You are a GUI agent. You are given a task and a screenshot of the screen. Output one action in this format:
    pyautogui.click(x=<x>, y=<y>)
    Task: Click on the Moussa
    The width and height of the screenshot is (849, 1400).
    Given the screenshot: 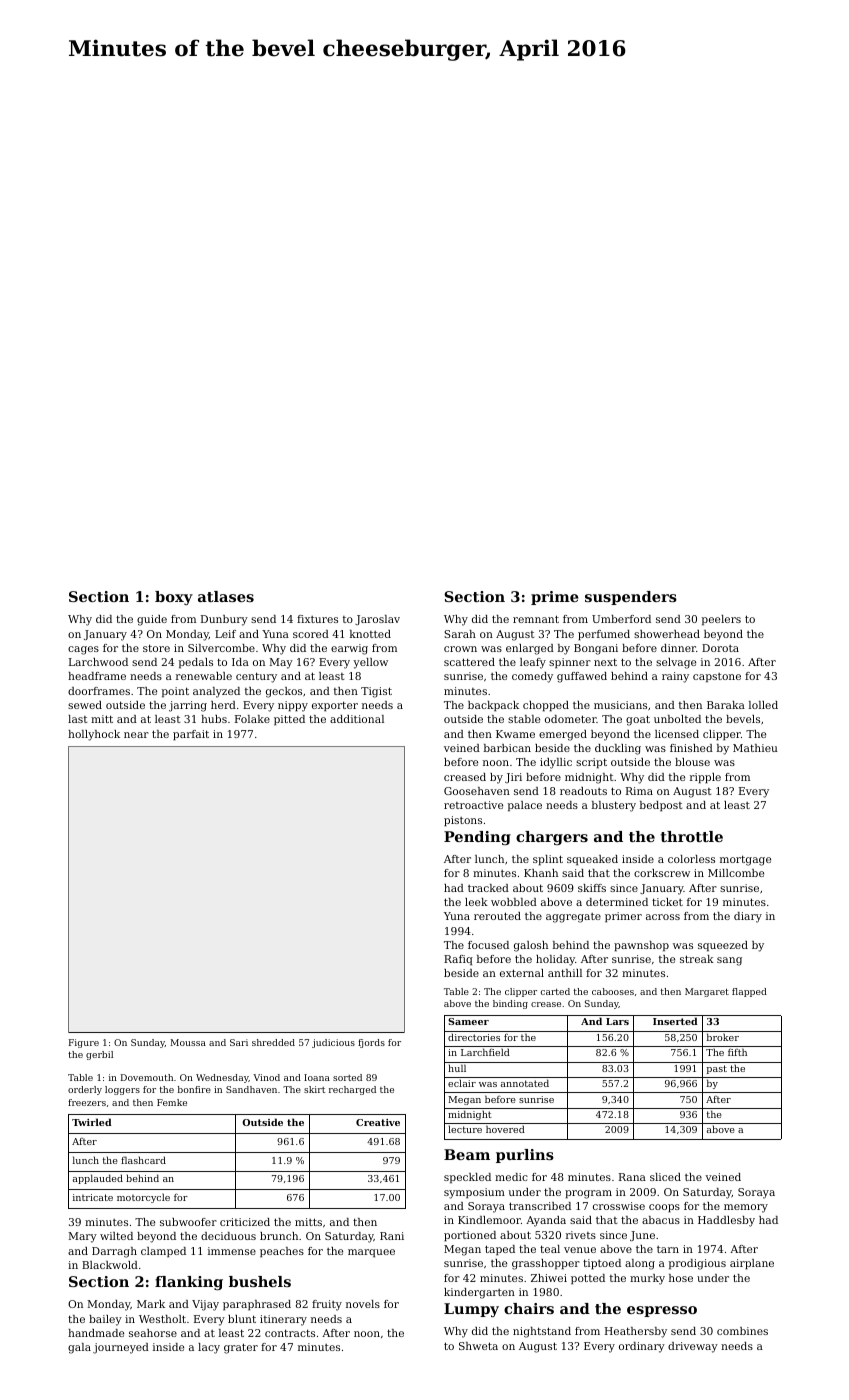 What is the action you would take?
    pyautogui.click(x=188, y=1042)
